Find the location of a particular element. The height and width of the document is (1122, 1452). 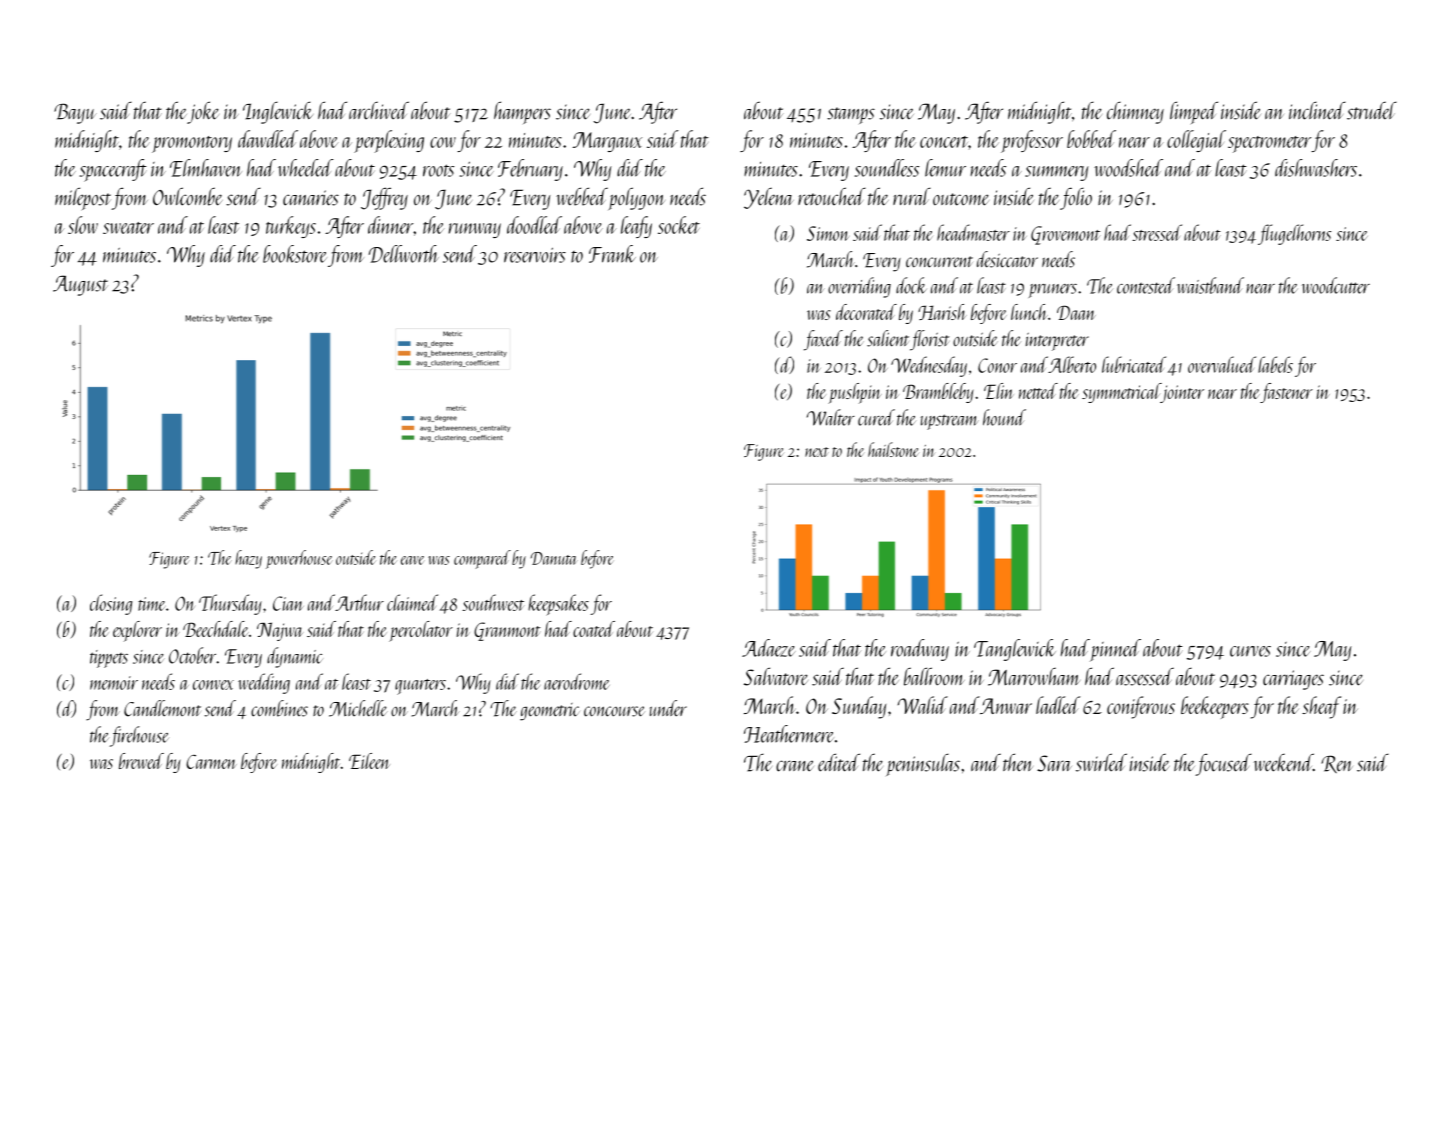

Eileen is located at coordinates (369, 761).
